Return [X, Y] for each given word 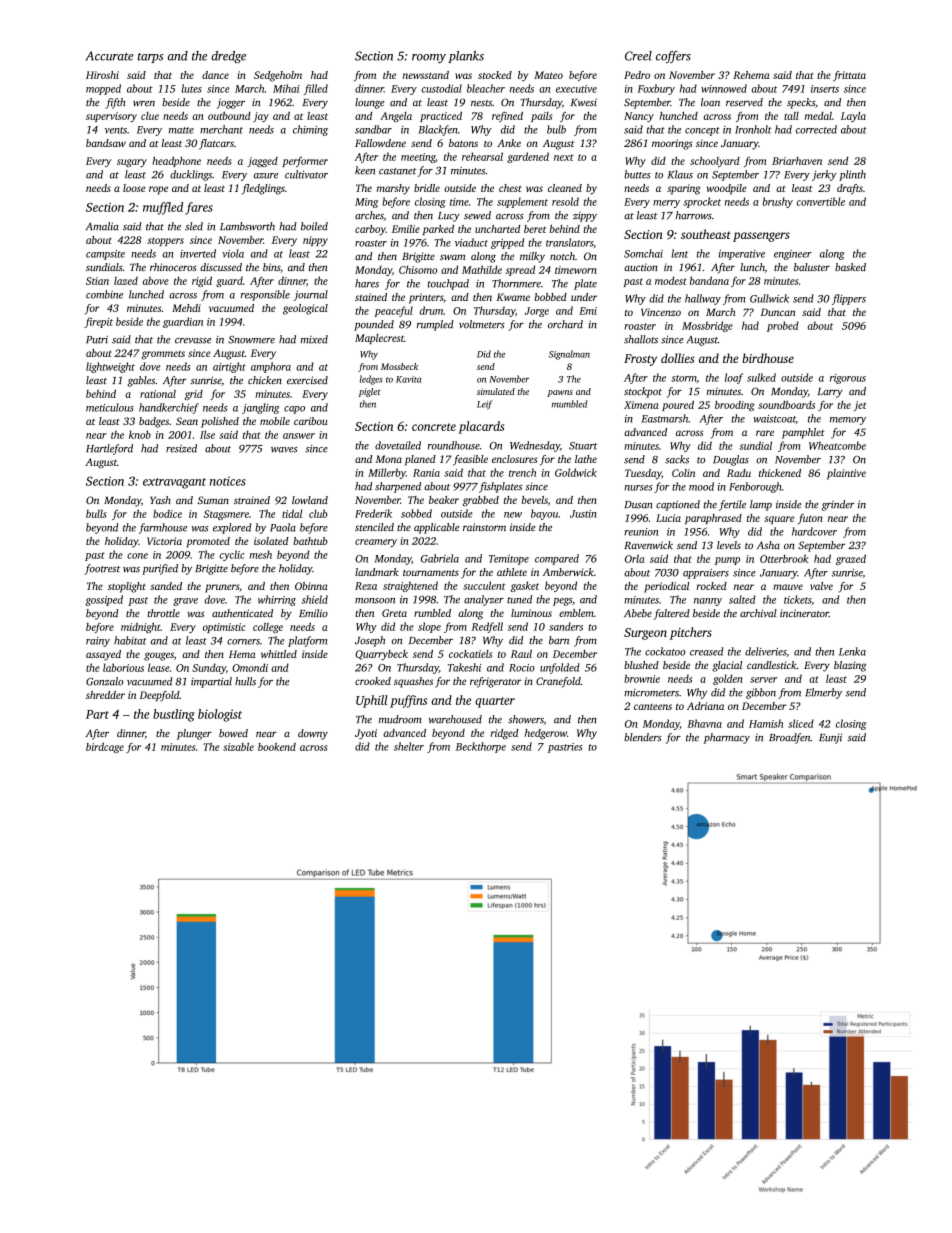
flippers [849, 299]
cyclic [231, 555]
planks [466, 57]
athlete [512, 572]
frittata [849, 76]
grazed [851, 559]
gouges [159, 656]
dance [215, 75]
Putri [97, 340]
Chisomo [418, 269]
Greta [394, 613]
